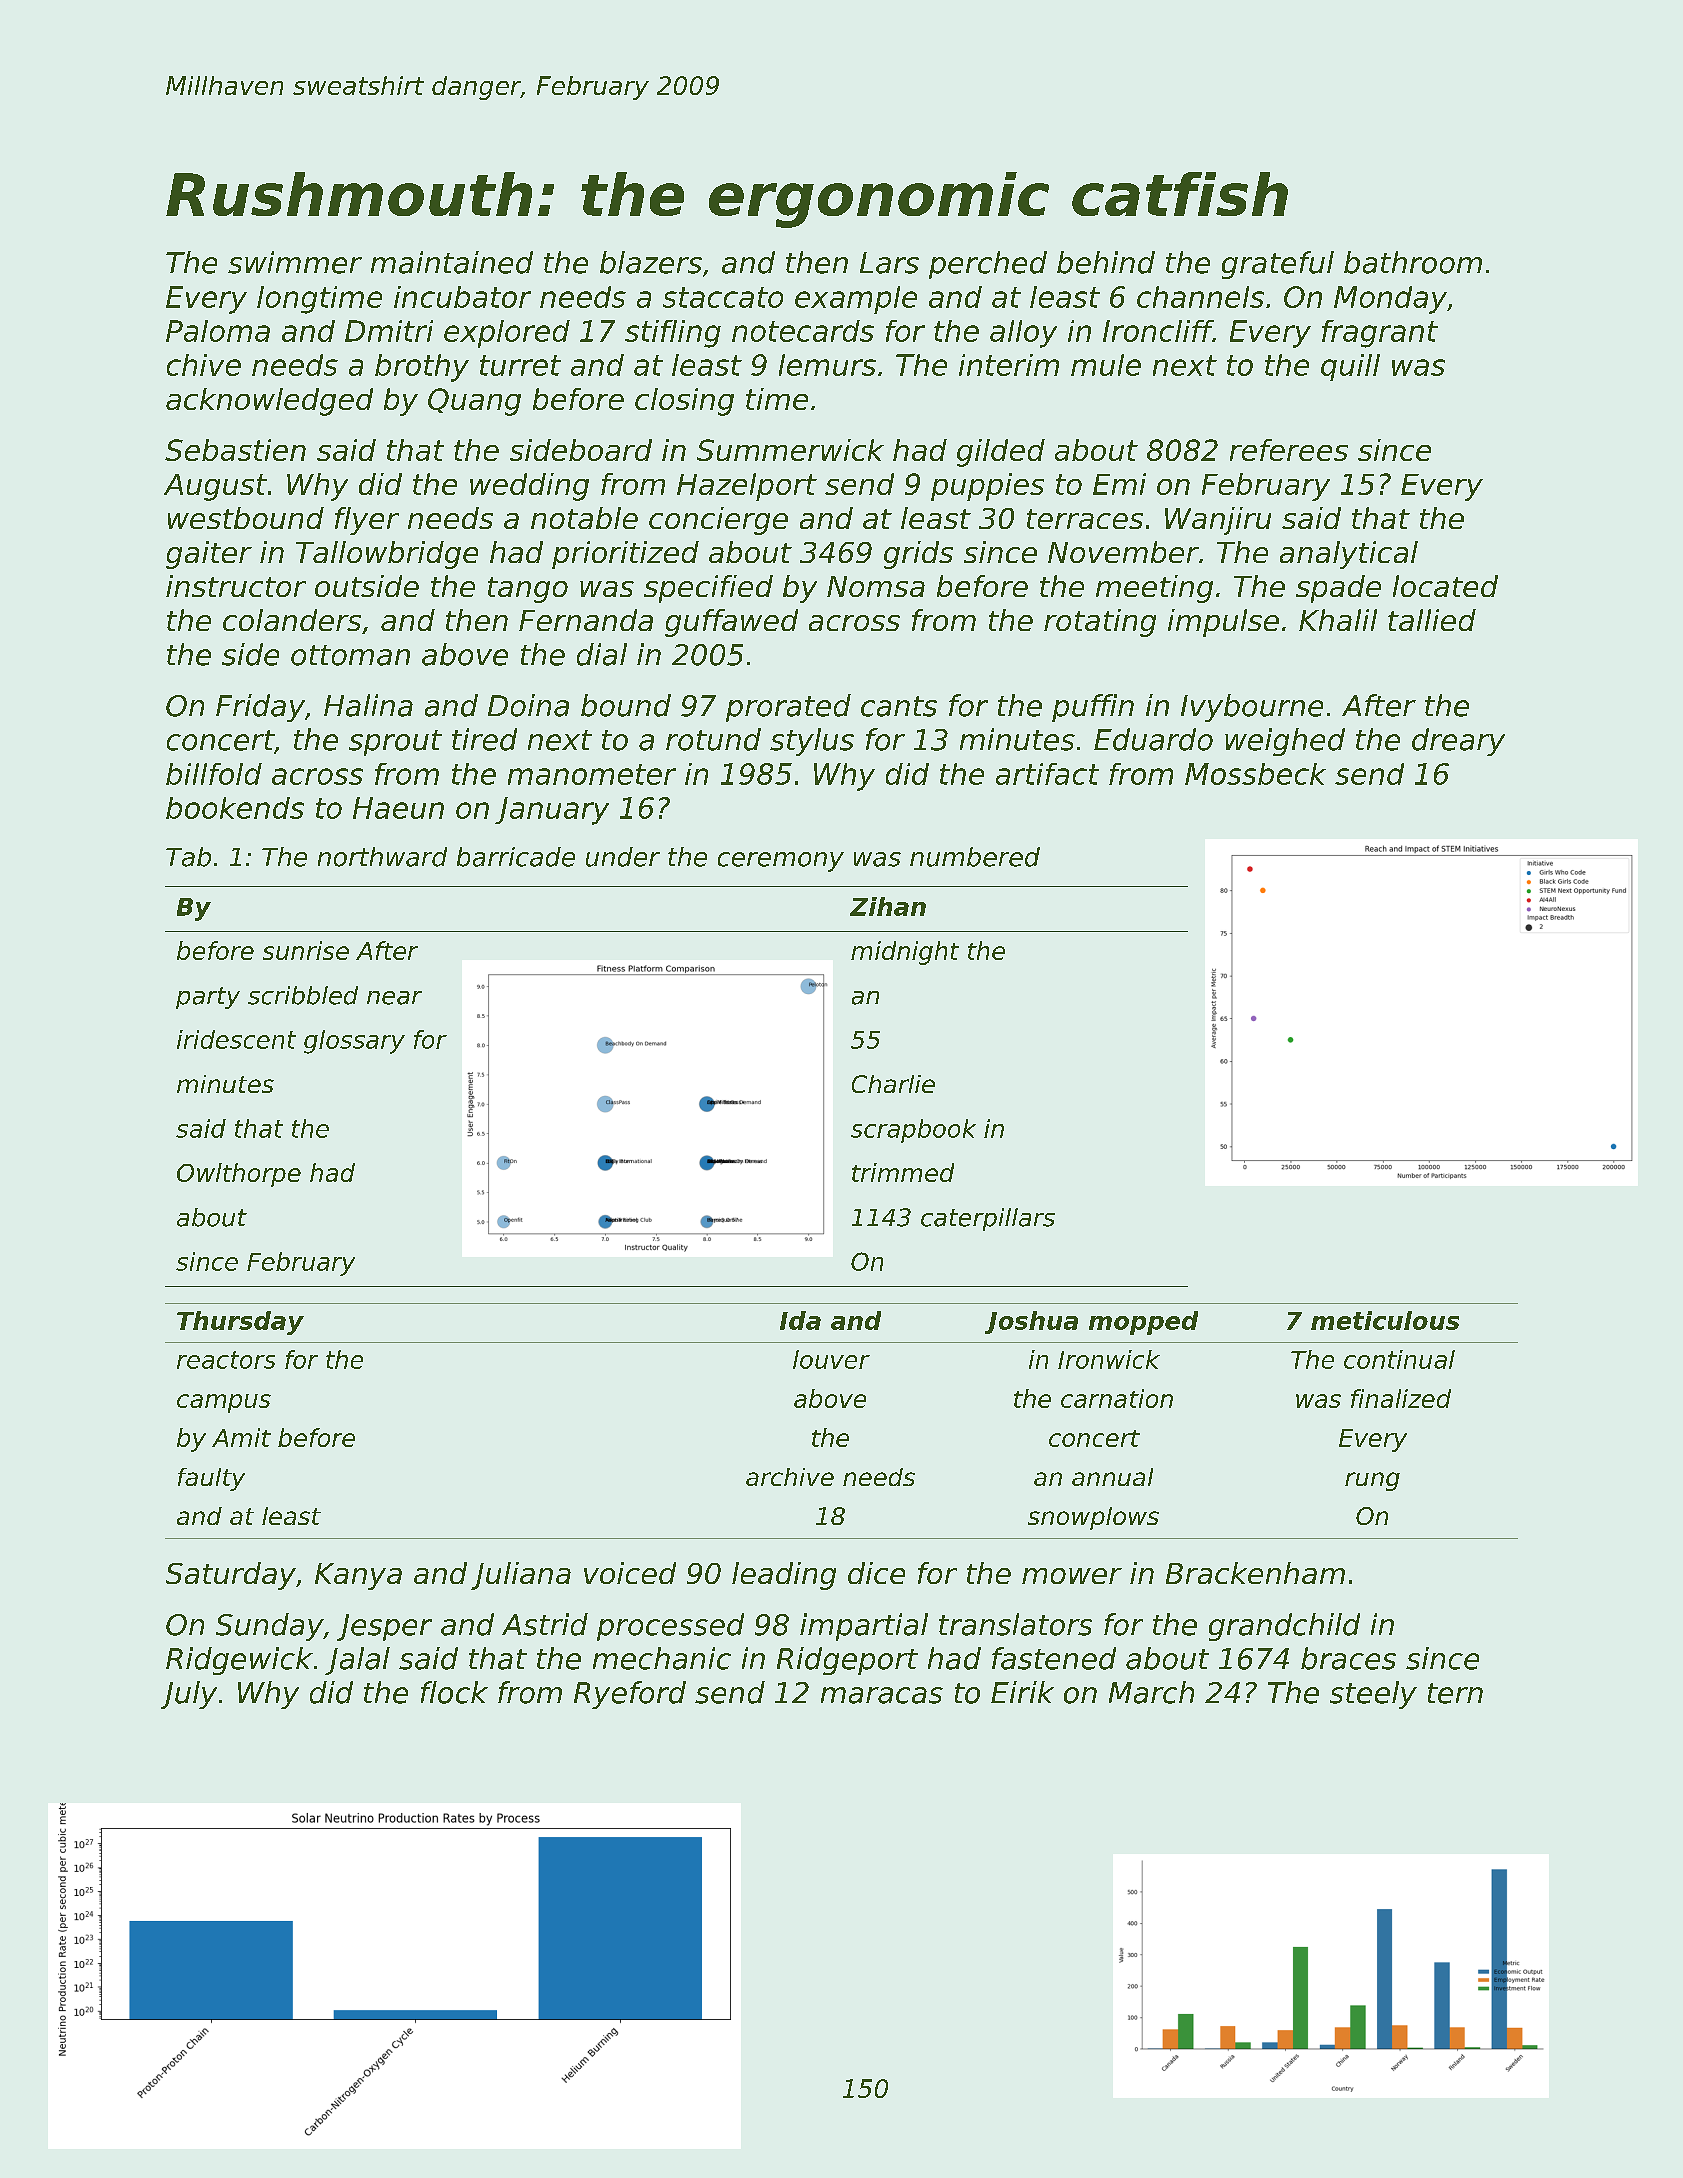 The width and height of the image is (1683, 2178). I want to click on dreary, so click(1458, 742).
